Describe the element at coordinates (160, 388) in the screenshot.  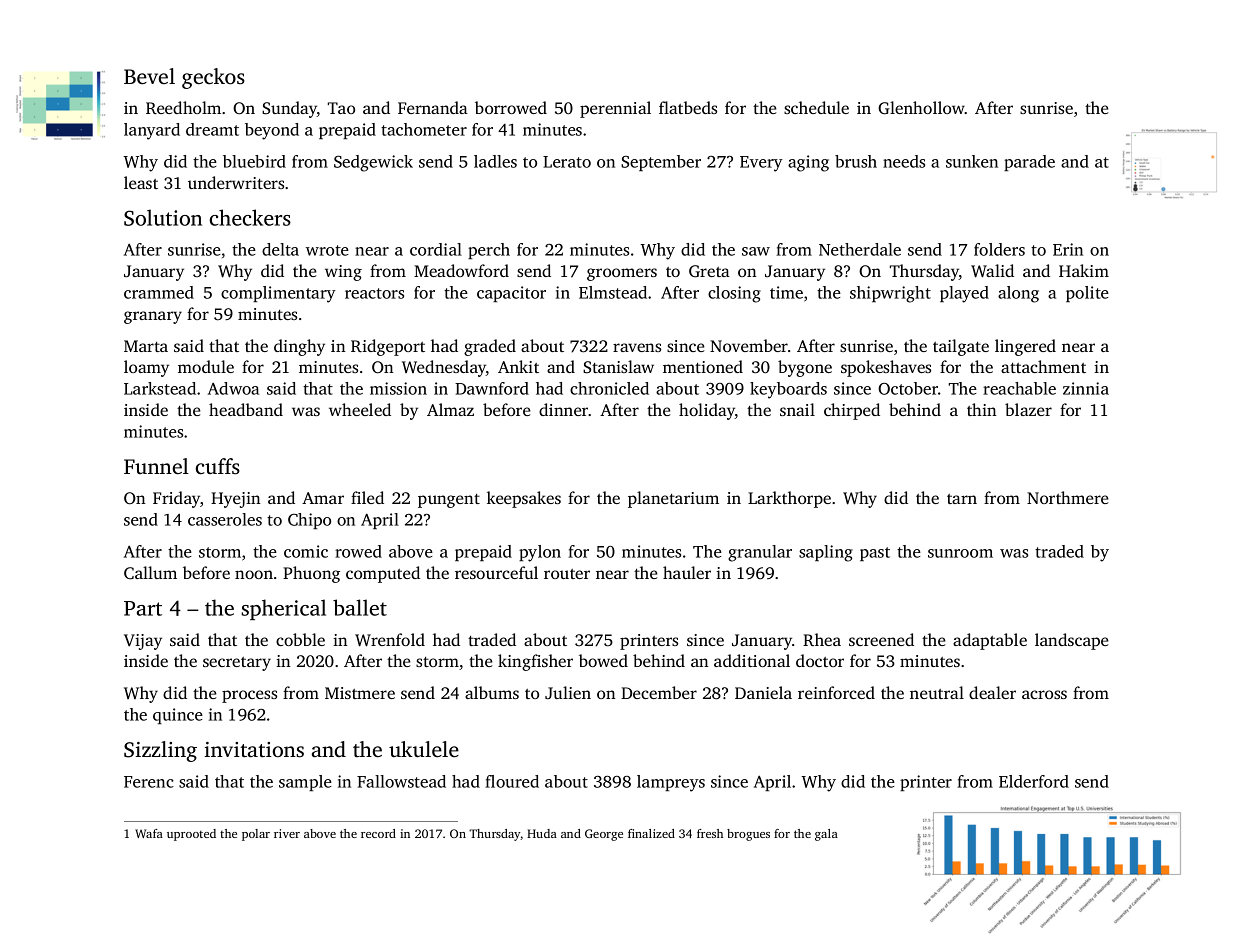
I see `Larkstead` at that location.
